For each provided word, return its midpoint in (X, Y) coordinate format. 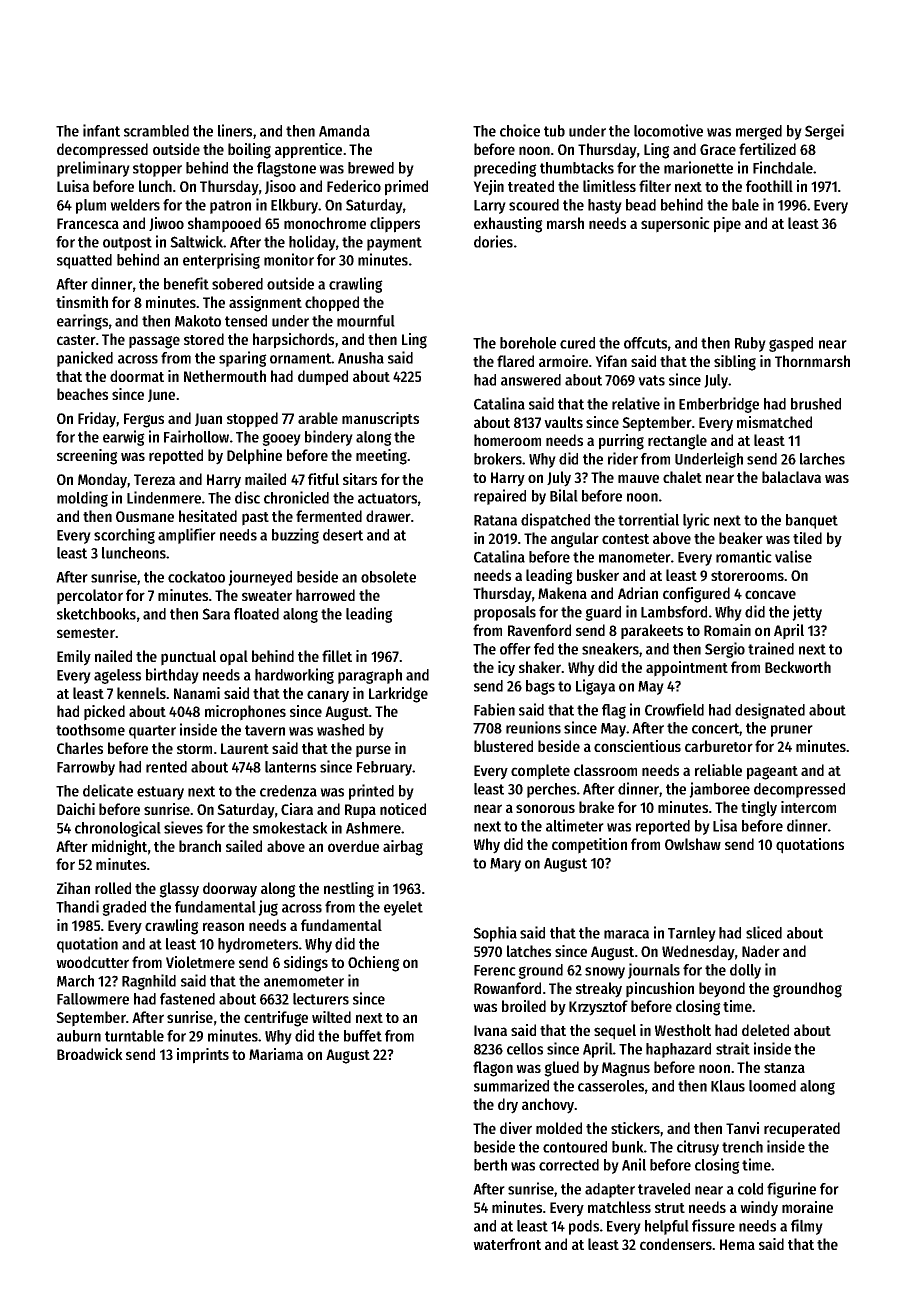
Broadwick (90, 1054)
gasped (791, 344)
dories (493, 241)
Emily (74, 658)
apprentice (308, 151)
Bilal (564, 495)
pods (584, 1227)
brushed (816, 404)
